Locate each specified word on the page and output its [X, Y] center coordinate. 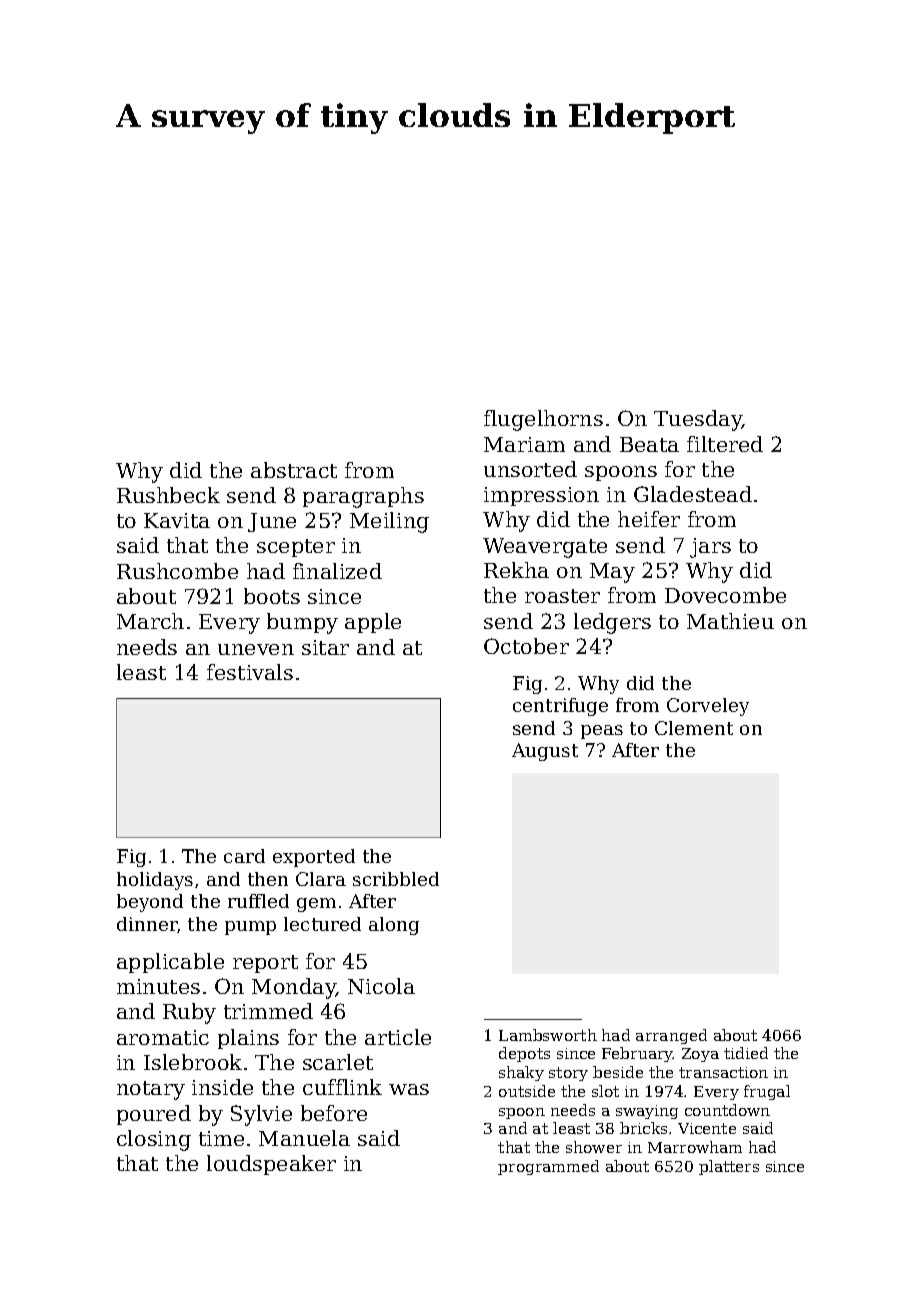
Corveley [708, 707]
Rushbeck [168, 495]
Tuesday [698, 420]
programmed [548, 1167]
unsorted [530, 469]
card [244, 856]
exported [314, 858]
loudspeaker [271, 1165]
